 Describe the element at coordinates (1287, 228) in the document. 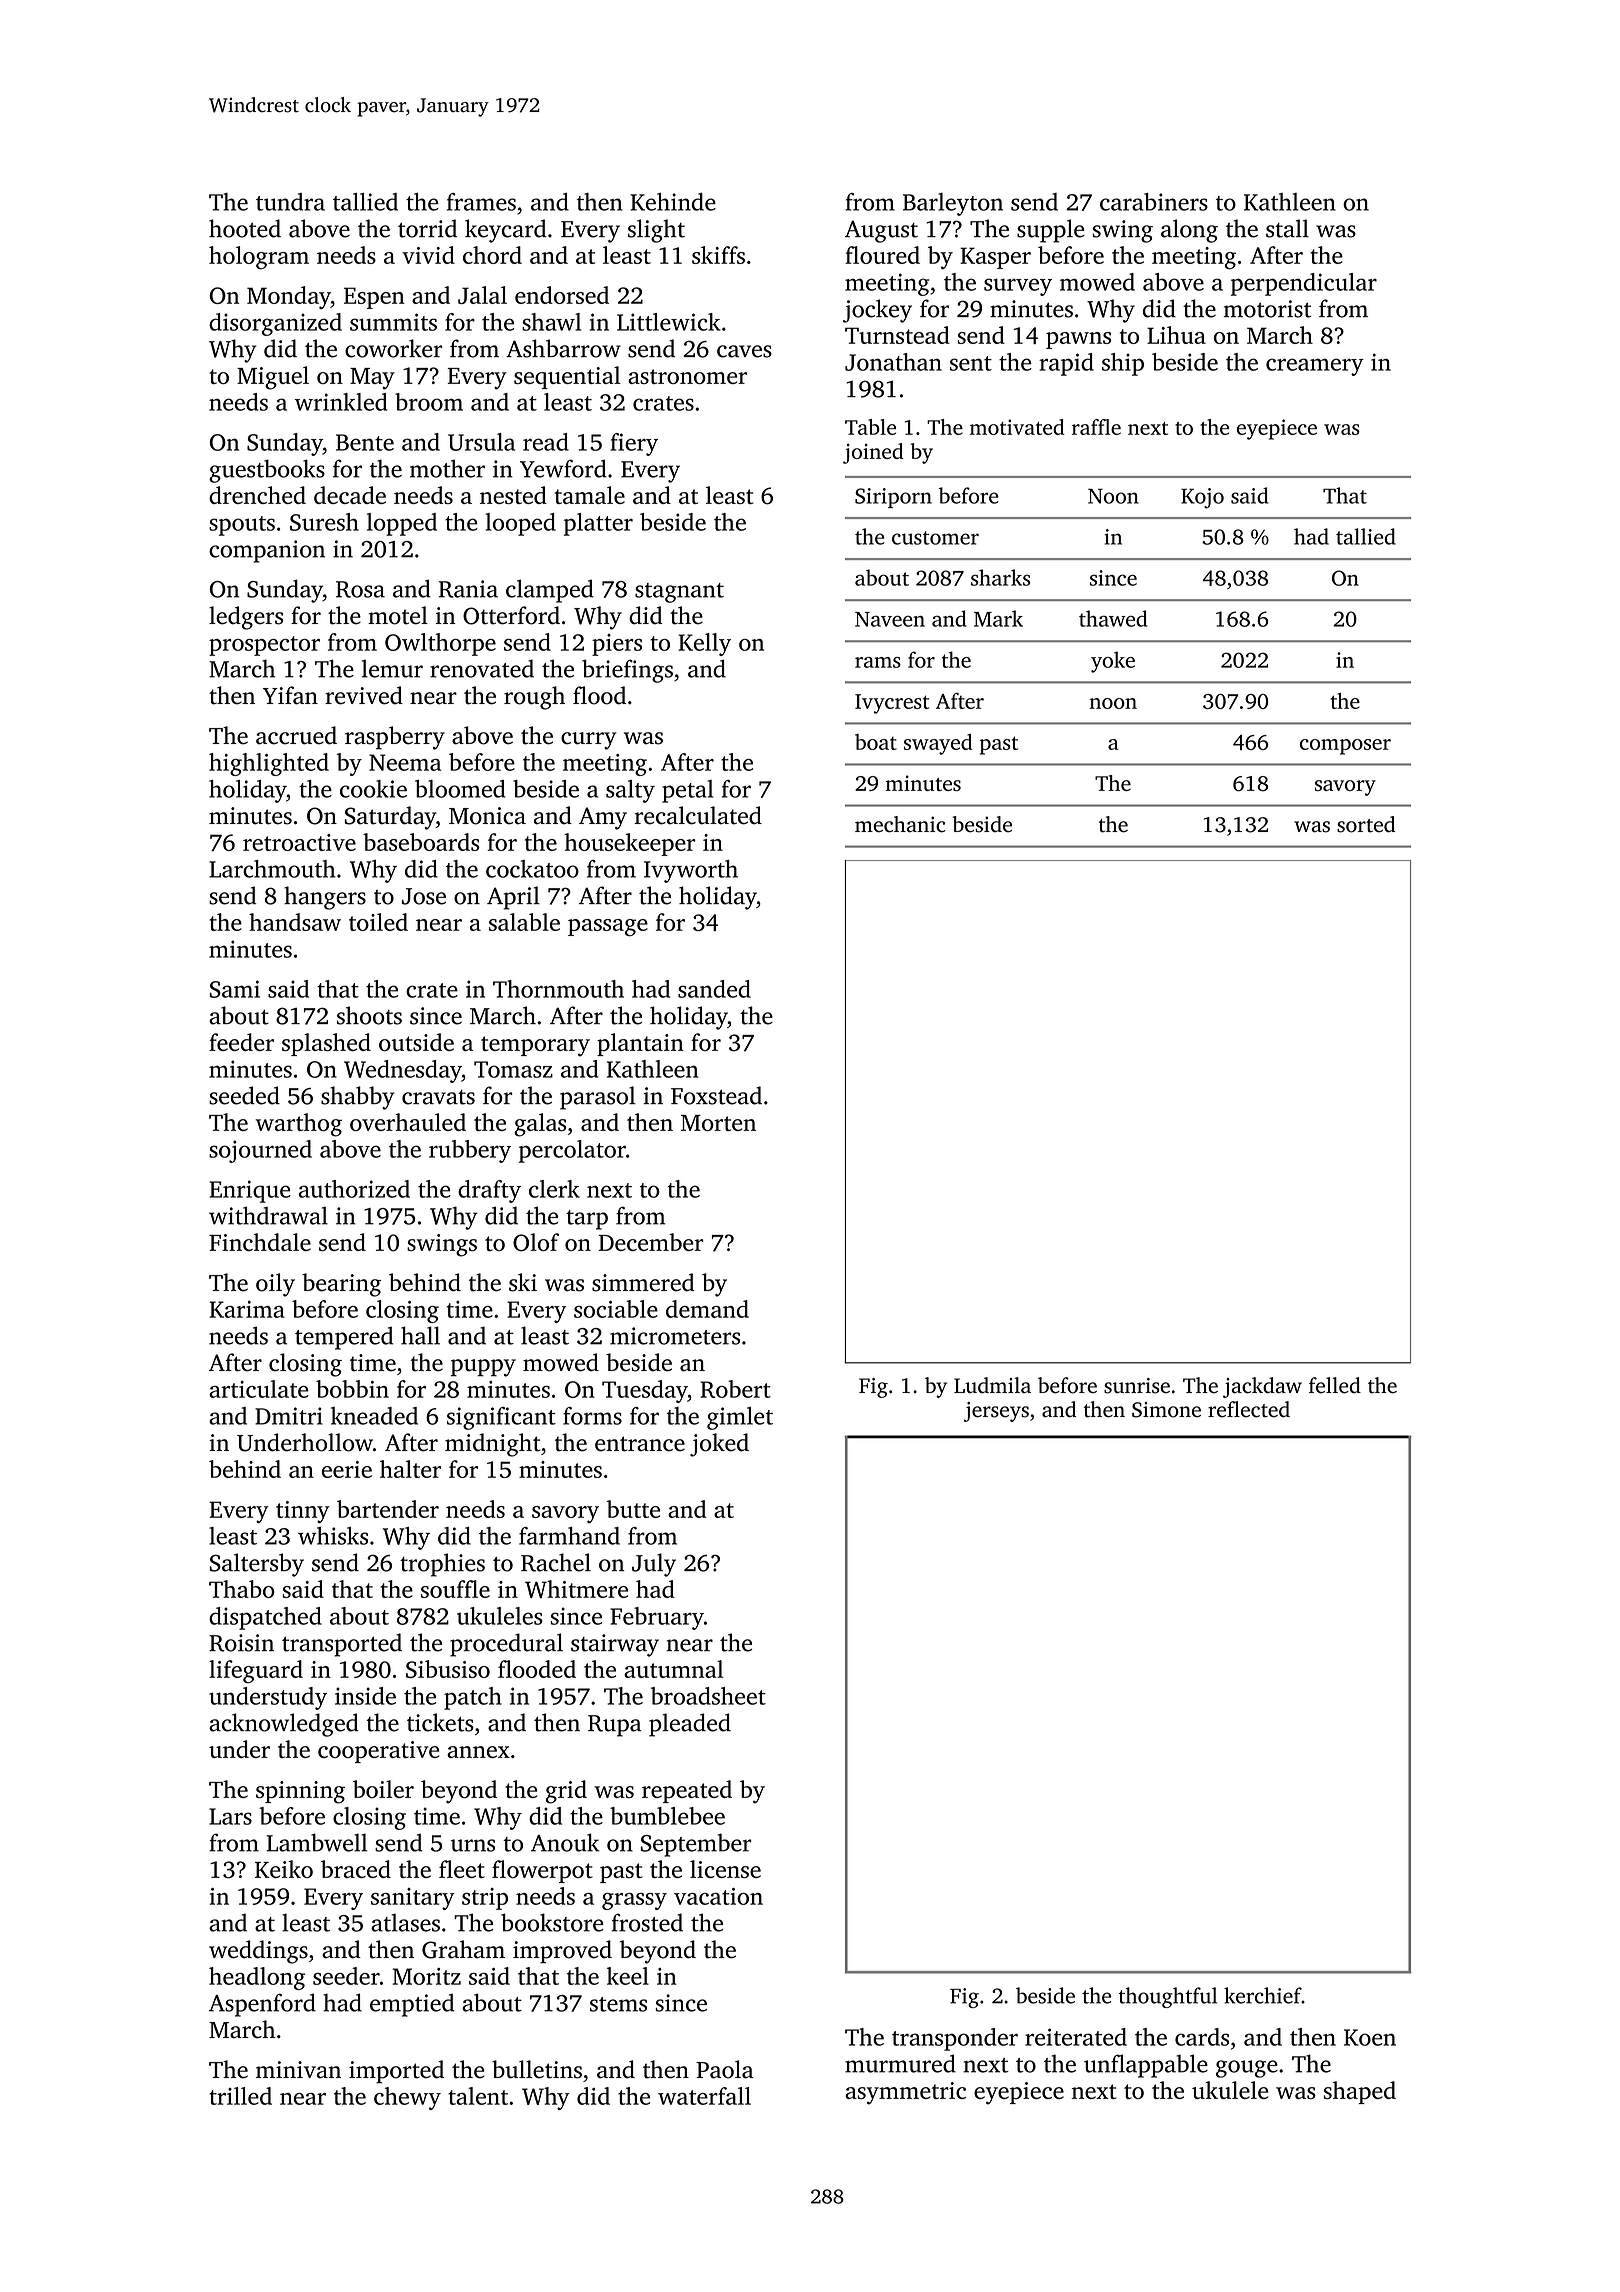

I see `stall` at that location.
